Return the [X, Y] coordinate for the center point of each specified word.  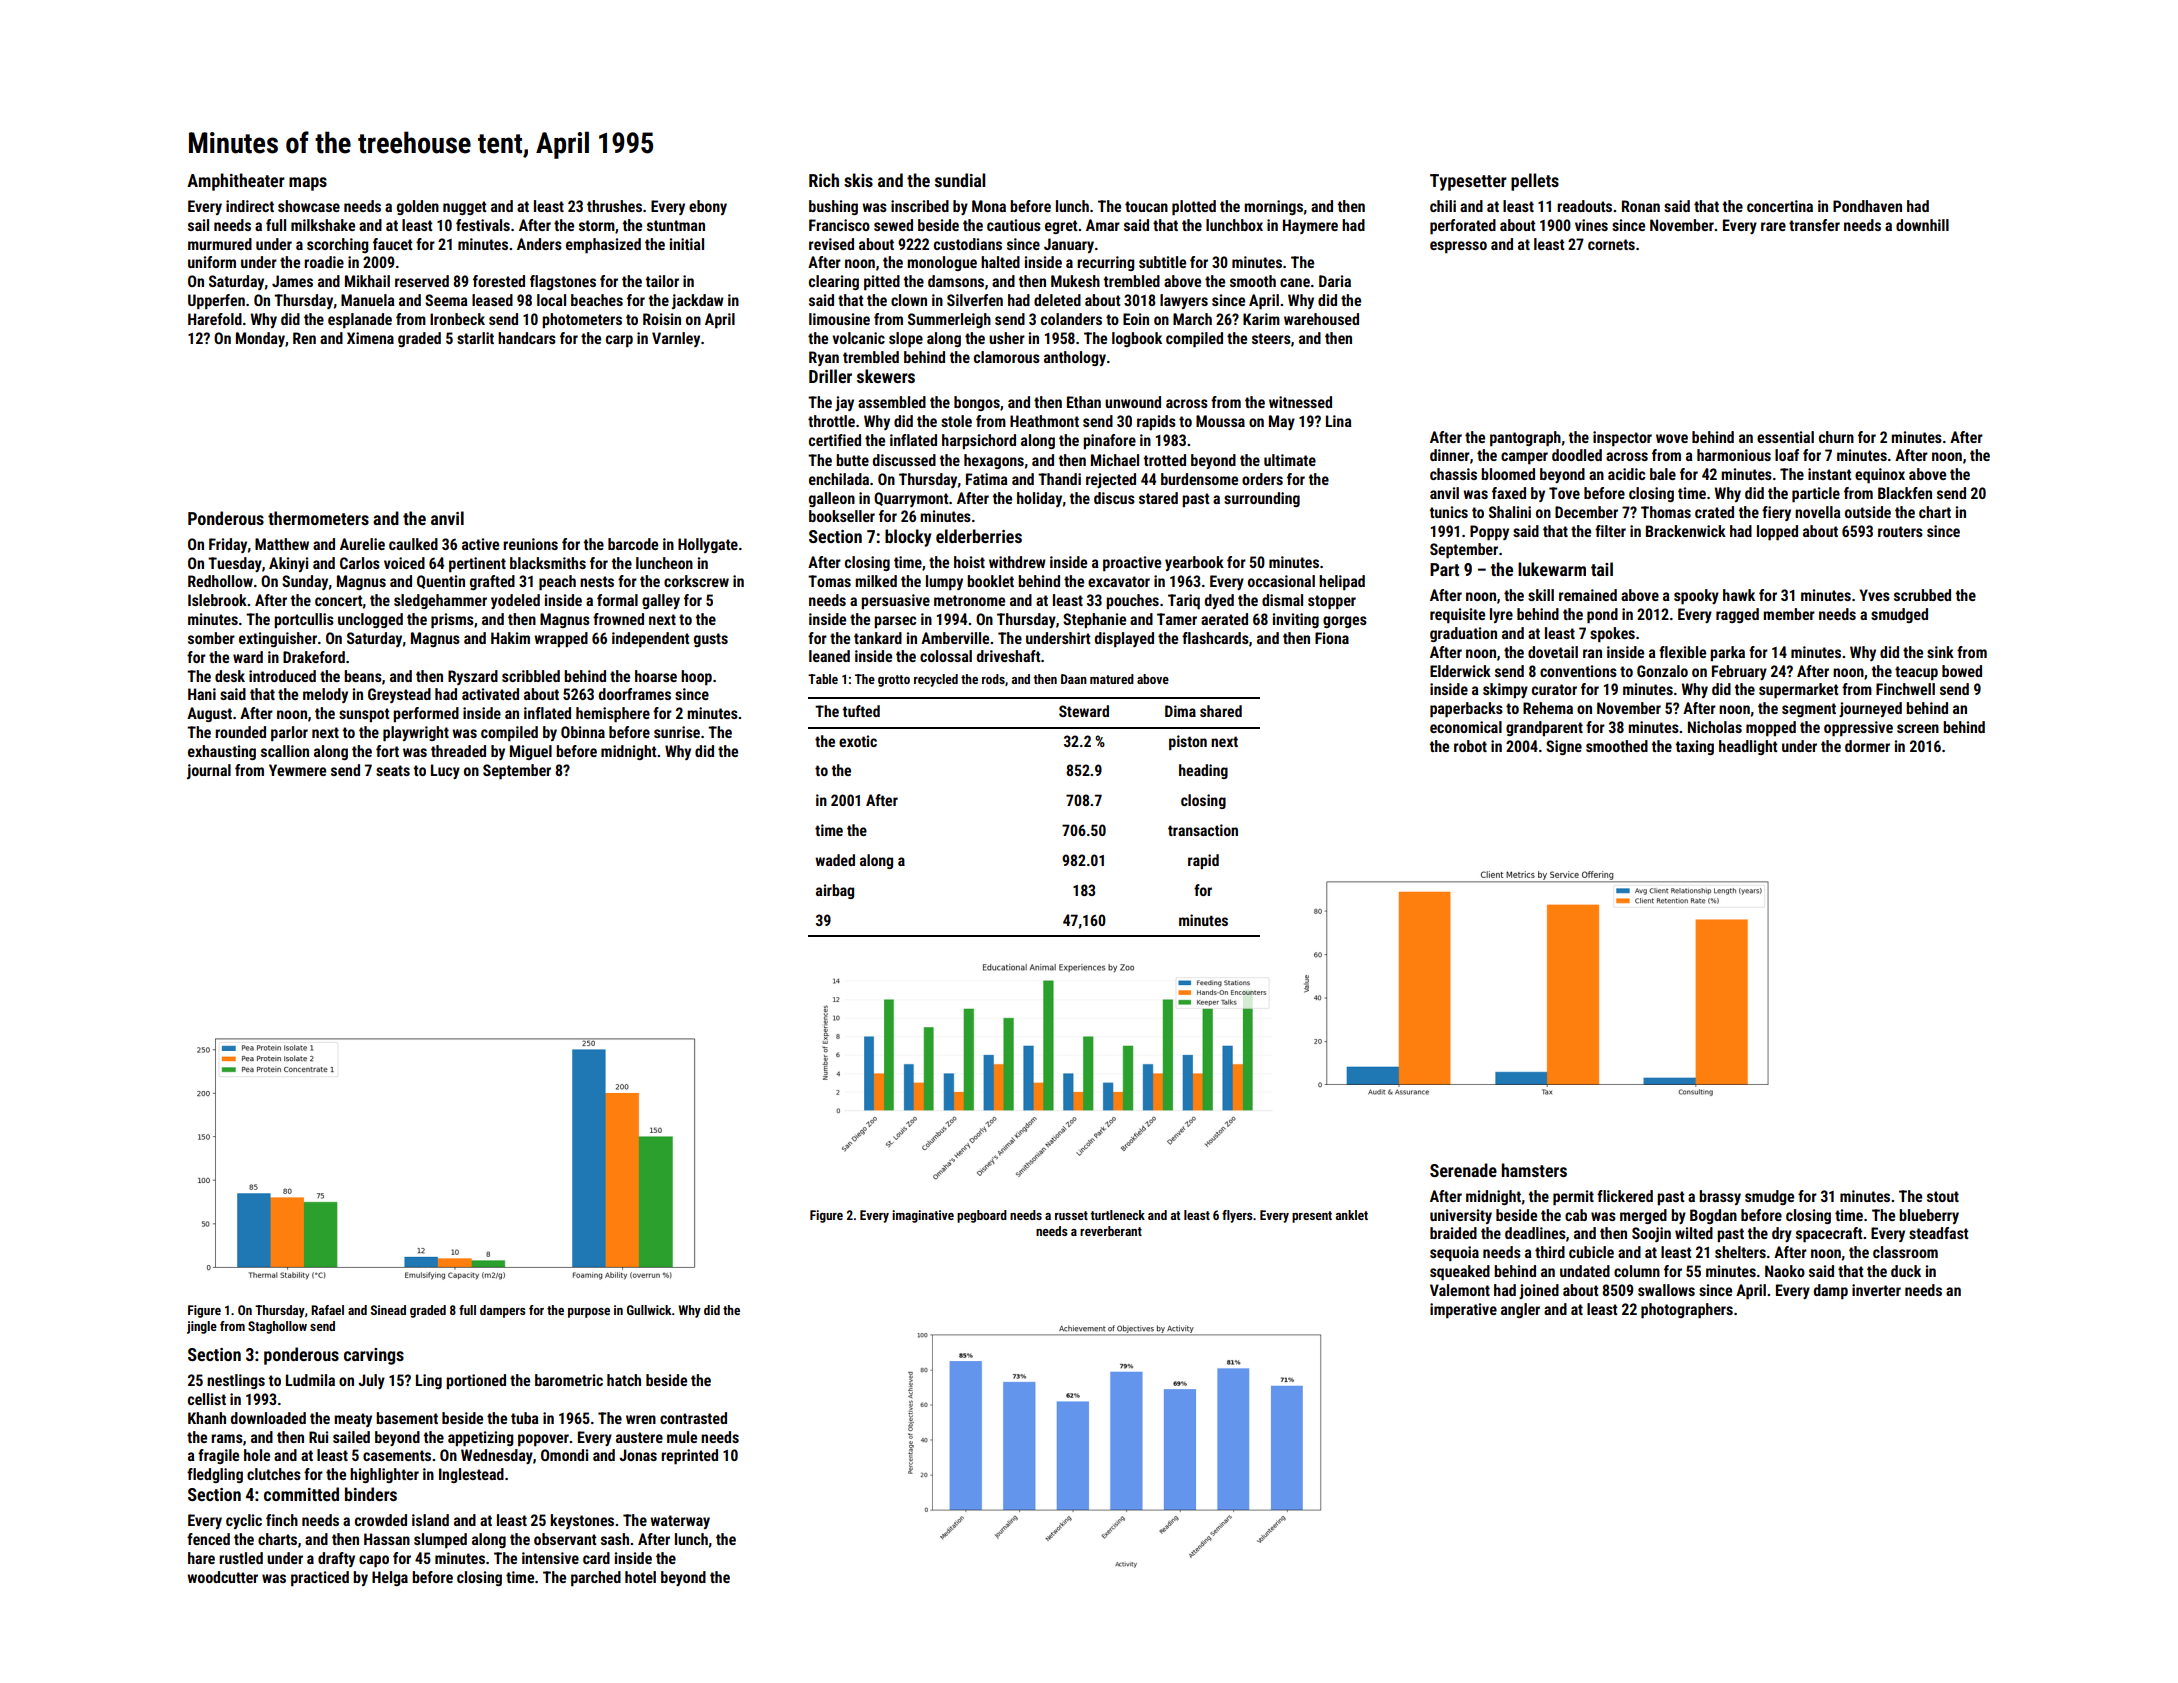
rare [1773, 226]
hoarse [656, 676]
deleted [1057, 300]
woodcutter [222, 1577]
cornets [1611, 244]
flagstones [563, 282]
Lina [1339, 421]
